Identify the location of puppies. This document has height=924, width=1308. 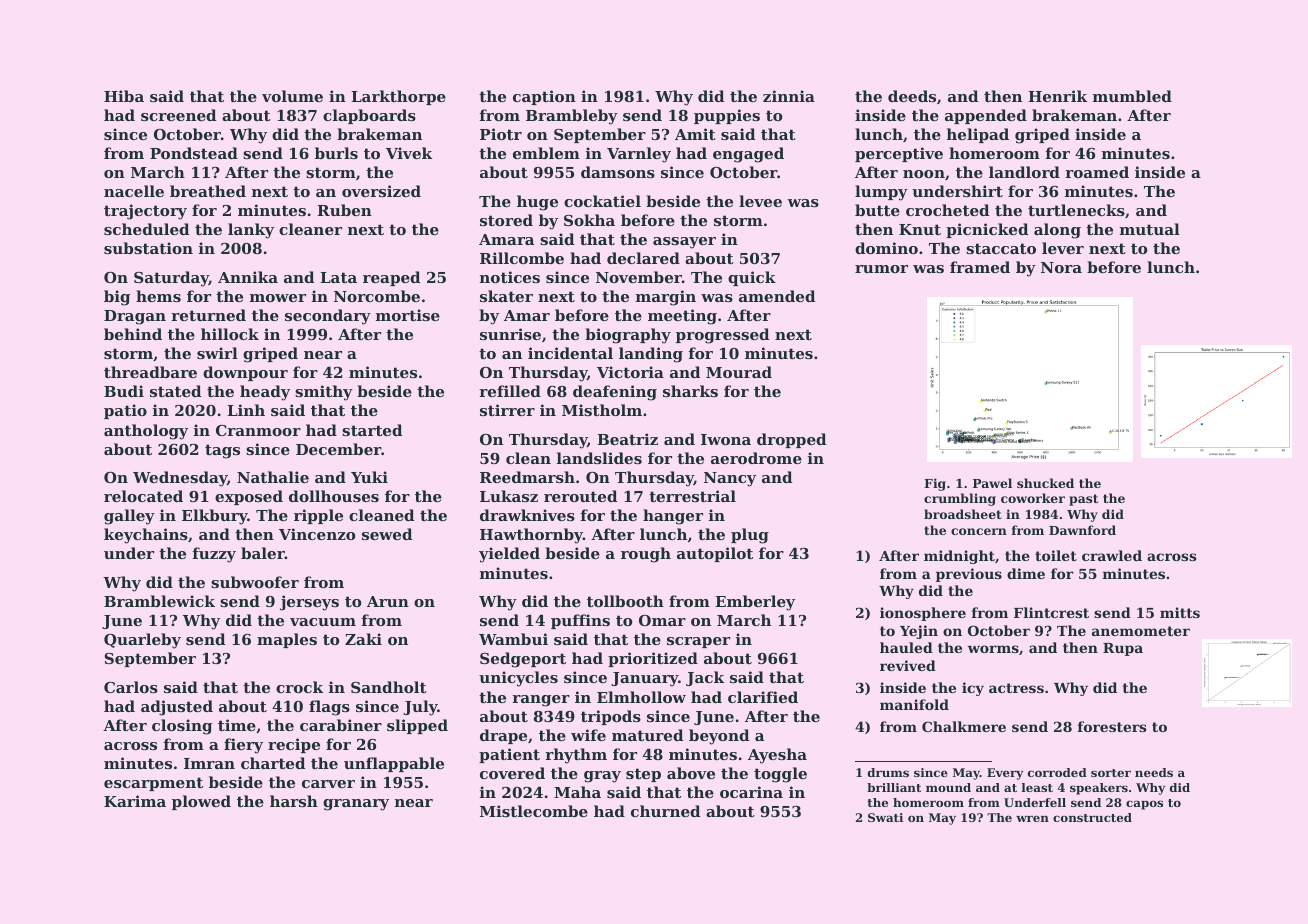
(727, 116).
